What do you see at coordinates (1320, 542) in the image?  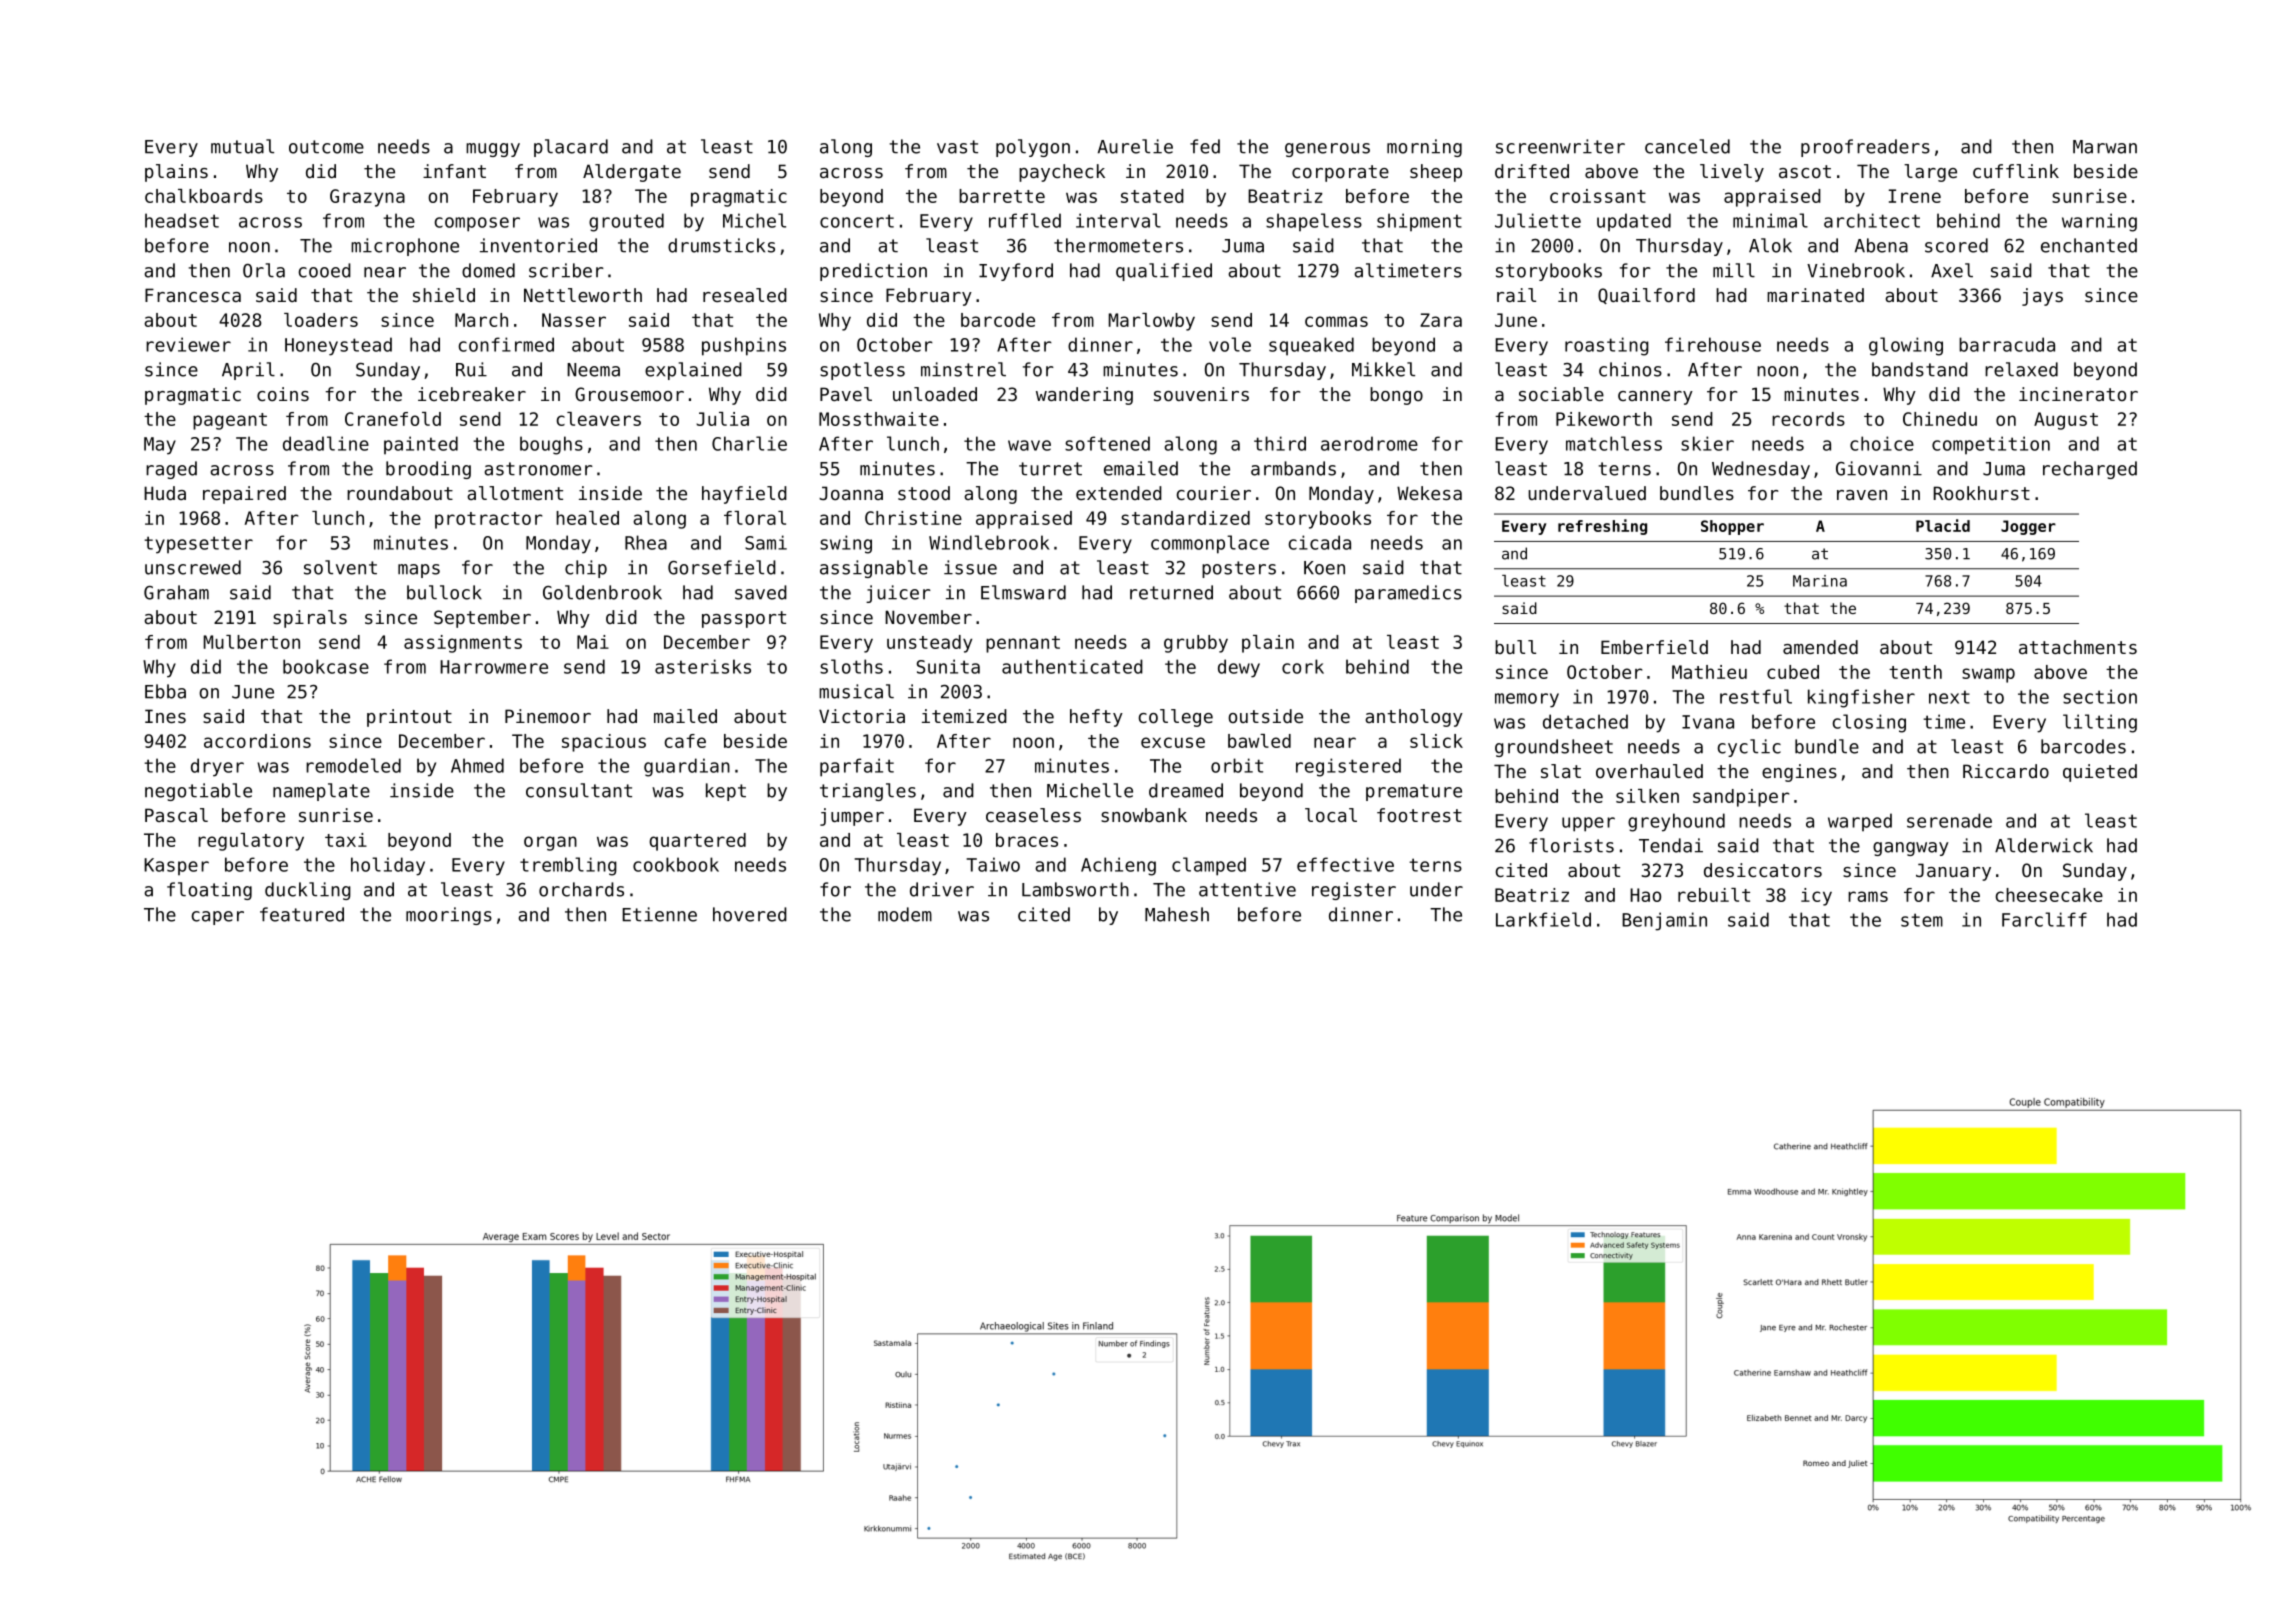 I see `cicada` at bounding box center [1320, 542].
